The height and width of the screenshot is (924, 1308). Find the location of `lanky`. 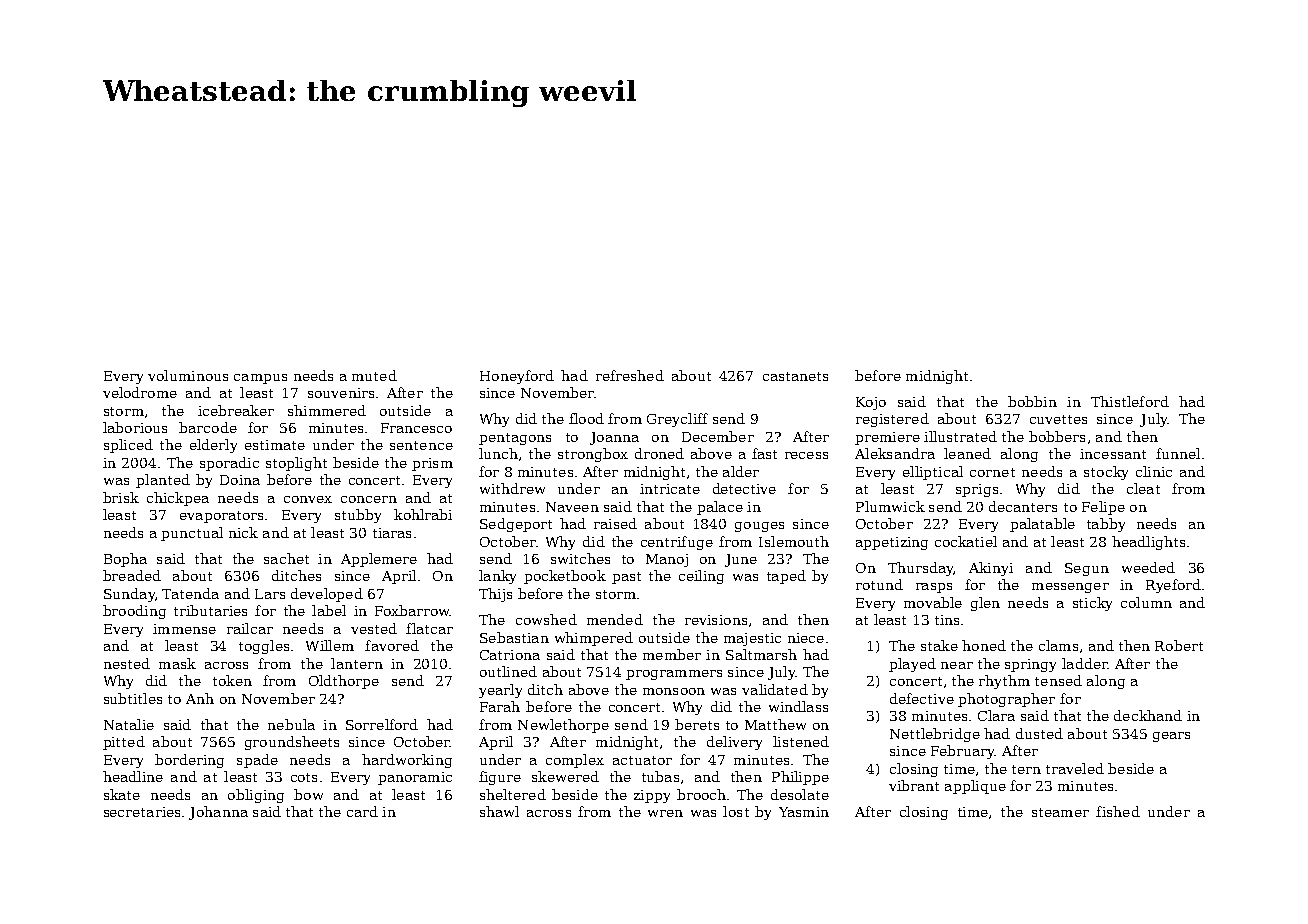

lanky is located at coordinates (497, 577).
